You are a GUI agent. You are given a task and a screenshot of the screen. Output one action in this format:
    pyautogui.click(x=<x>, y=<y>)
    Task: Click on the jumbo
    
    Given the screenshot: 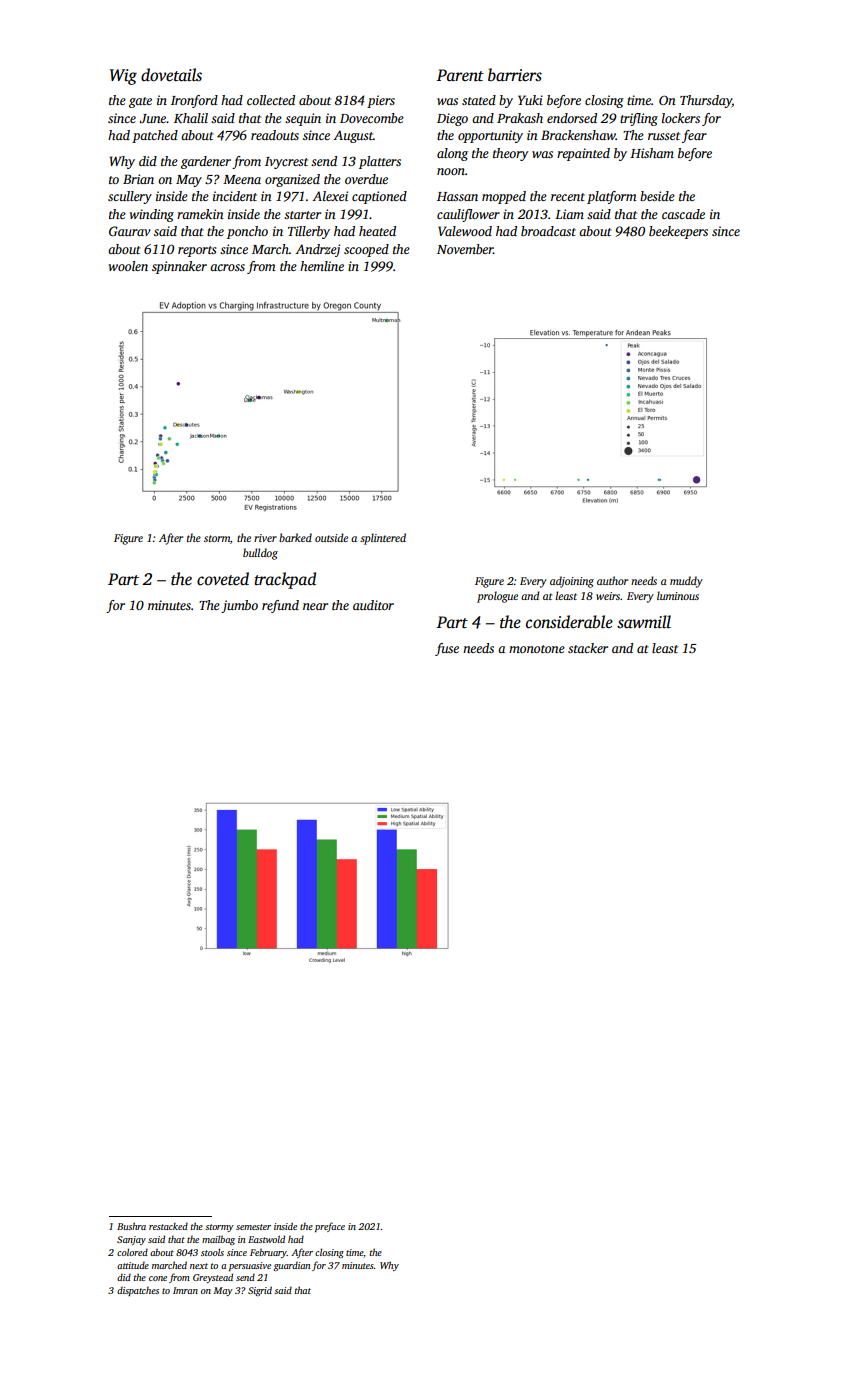 What is the action you would take?
    pyautogui.click(x=239, y=606)
